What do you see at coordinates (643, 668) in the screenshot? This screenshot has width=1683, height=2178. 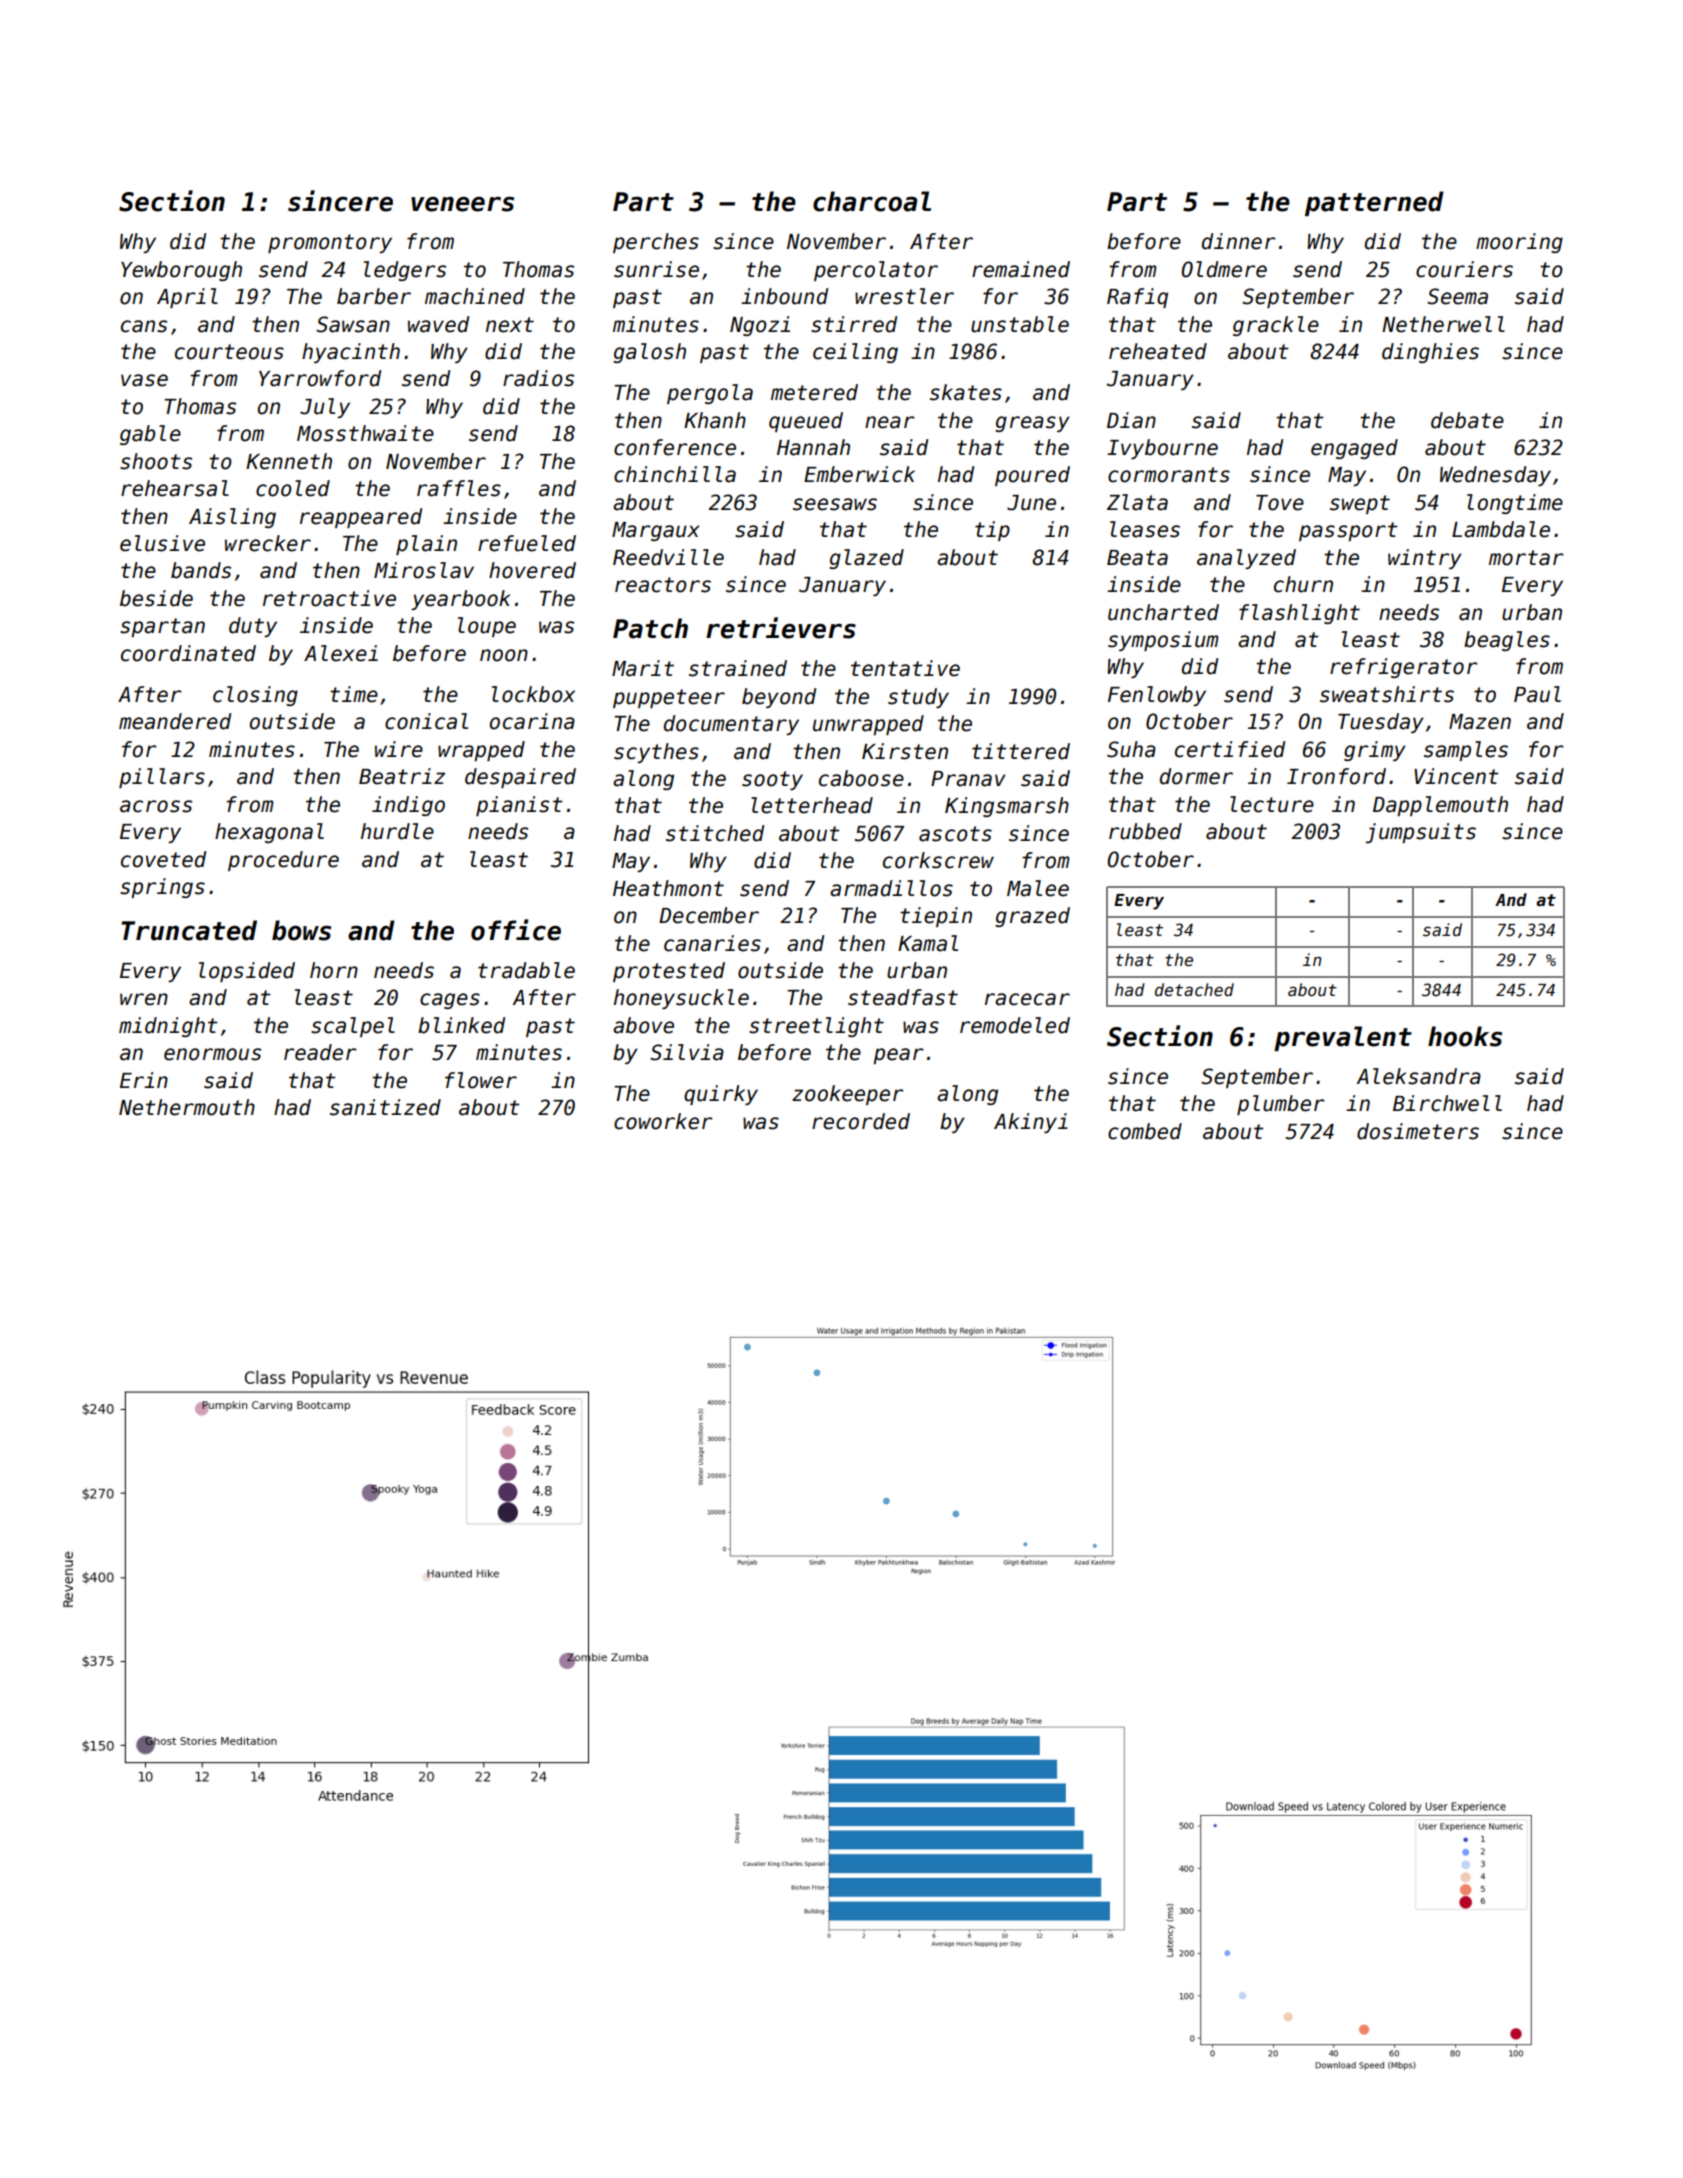 I see `Marit` at bounding box center [643, 668].
